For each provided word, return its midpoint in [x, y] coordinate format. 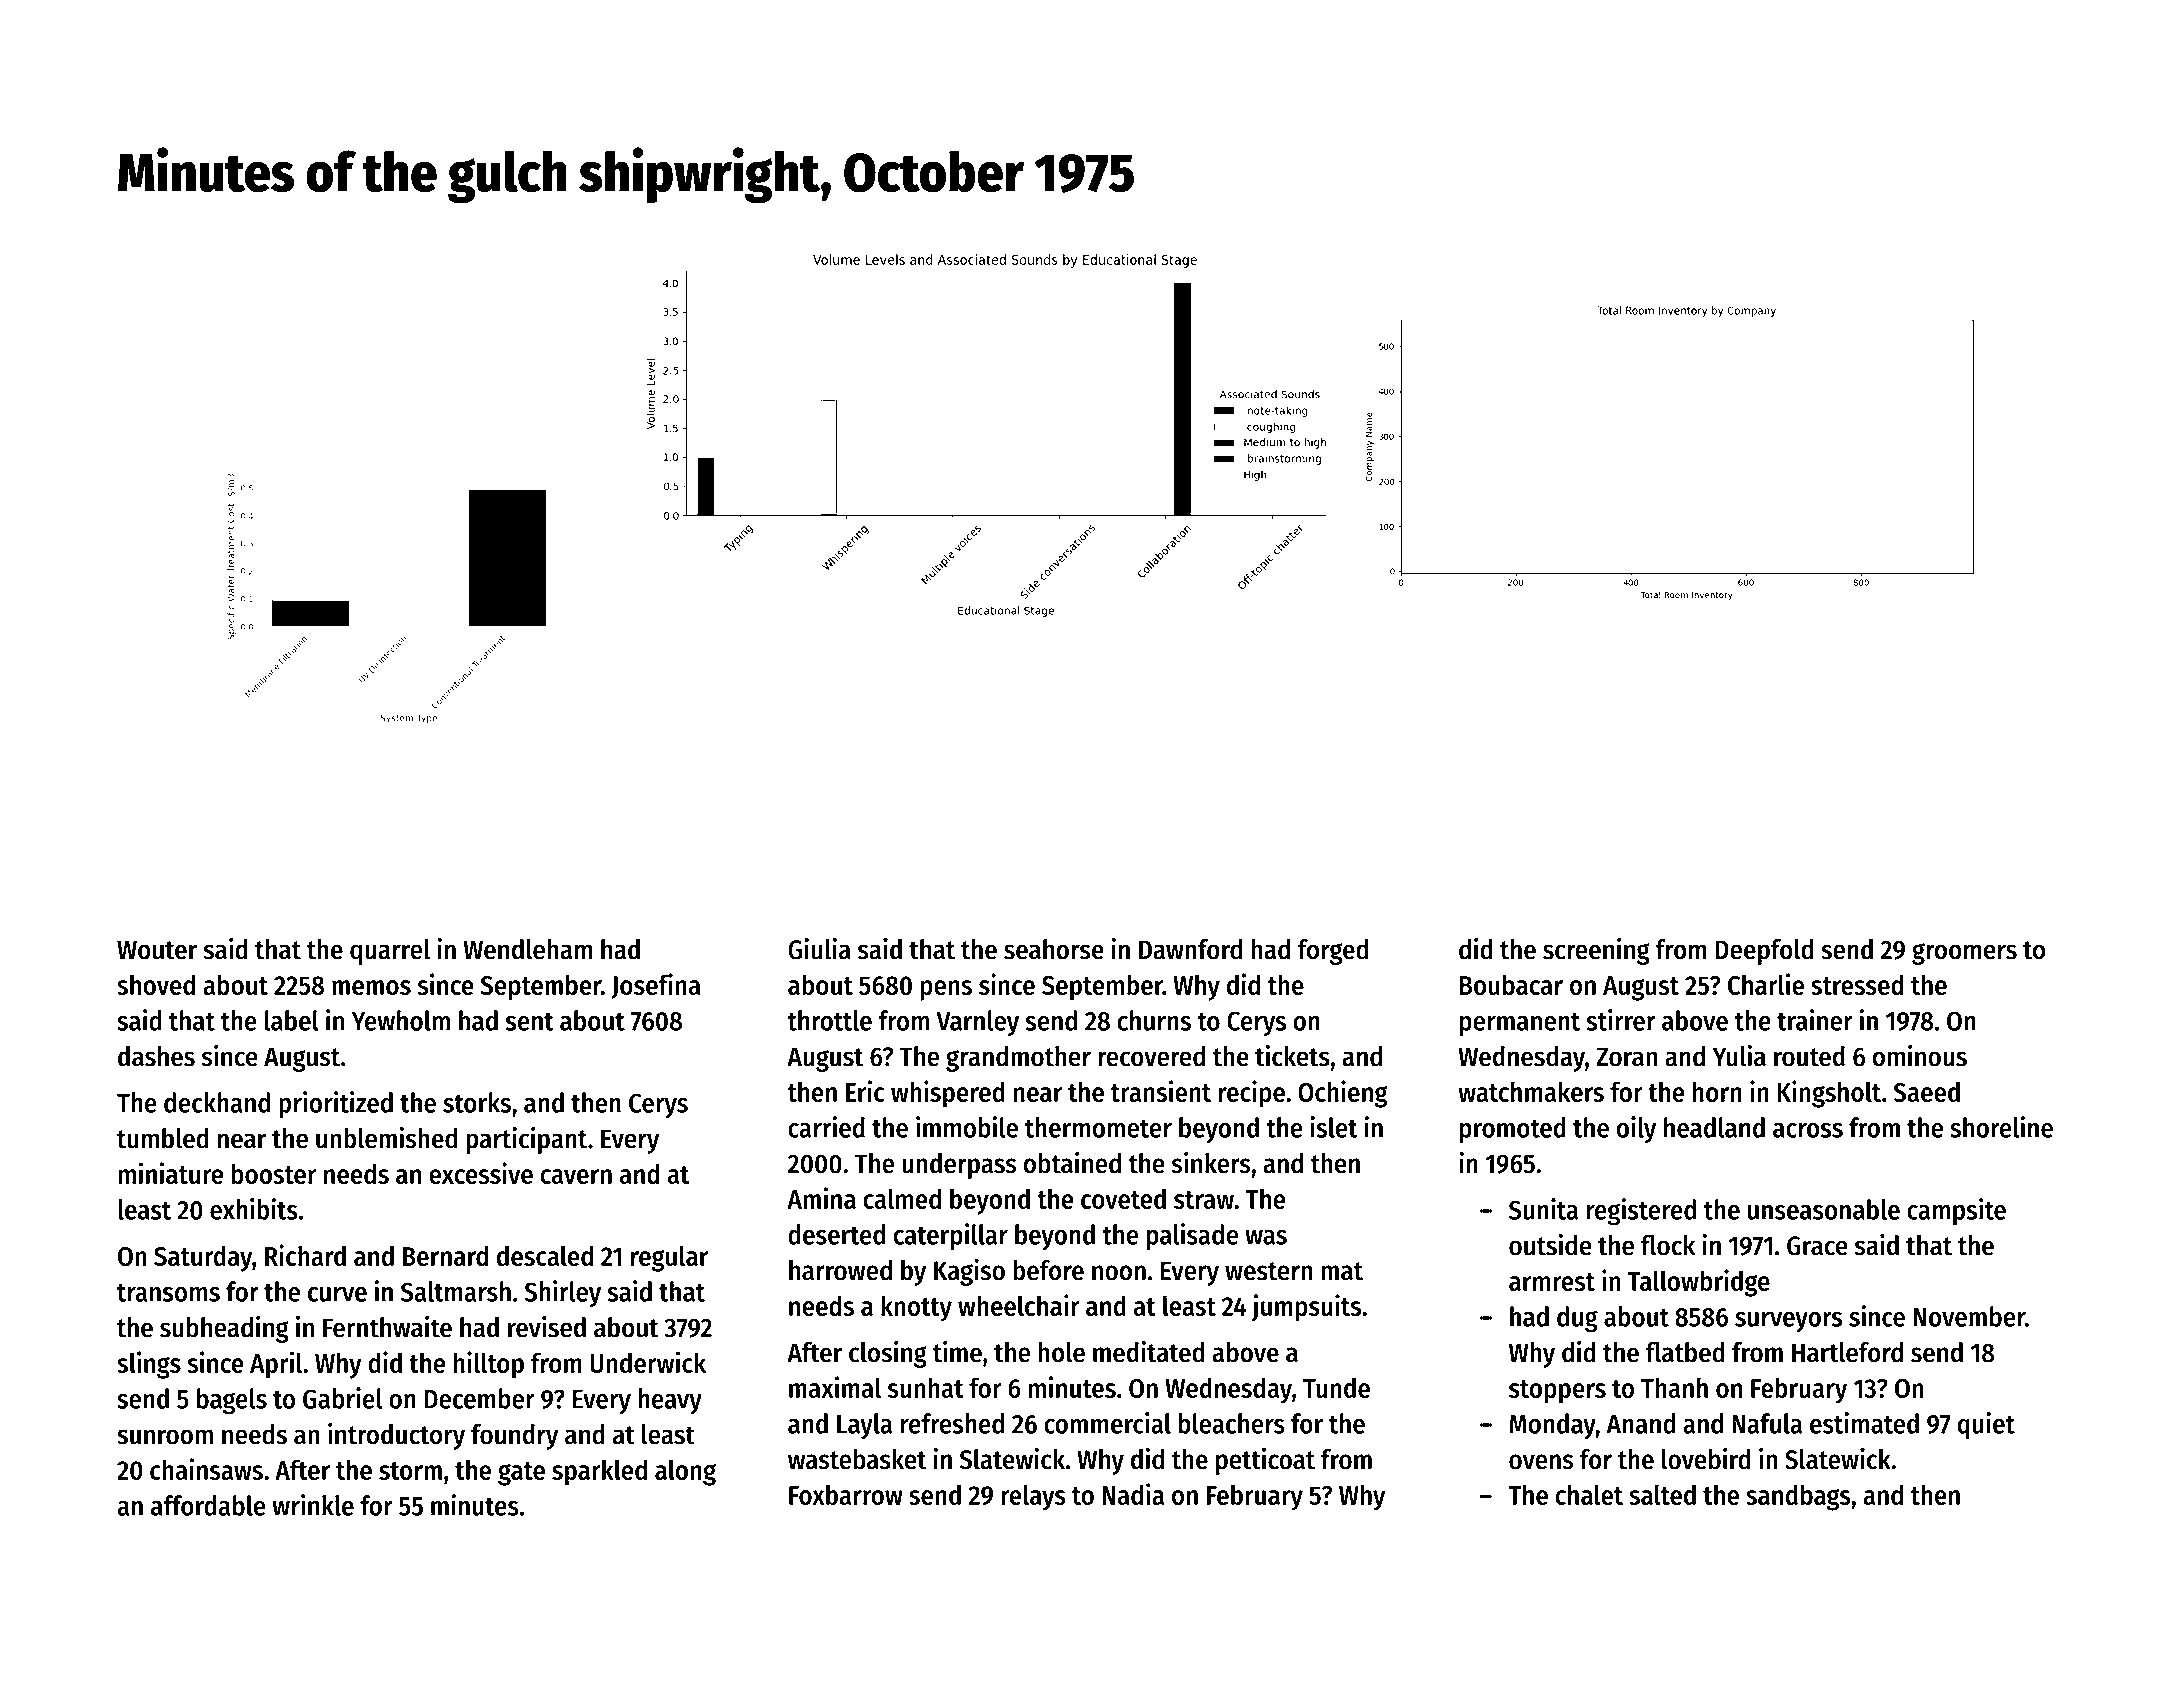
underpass [959, 1166]
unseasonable [1824, 1209]
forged [1333, 952]
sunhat [926, 1387]
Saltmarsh [456, 1291]
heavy [670, 1401]
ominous [1920, 1056]
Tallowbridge [1699, 1283]
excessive [481, 1173]
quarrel [390, 952]
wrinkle [313, 1505]
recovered [1151, 1056]
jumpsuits [1306, 1308]
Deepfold [1764, 952]
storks [477, 1102]
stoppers [1557, 1392]
